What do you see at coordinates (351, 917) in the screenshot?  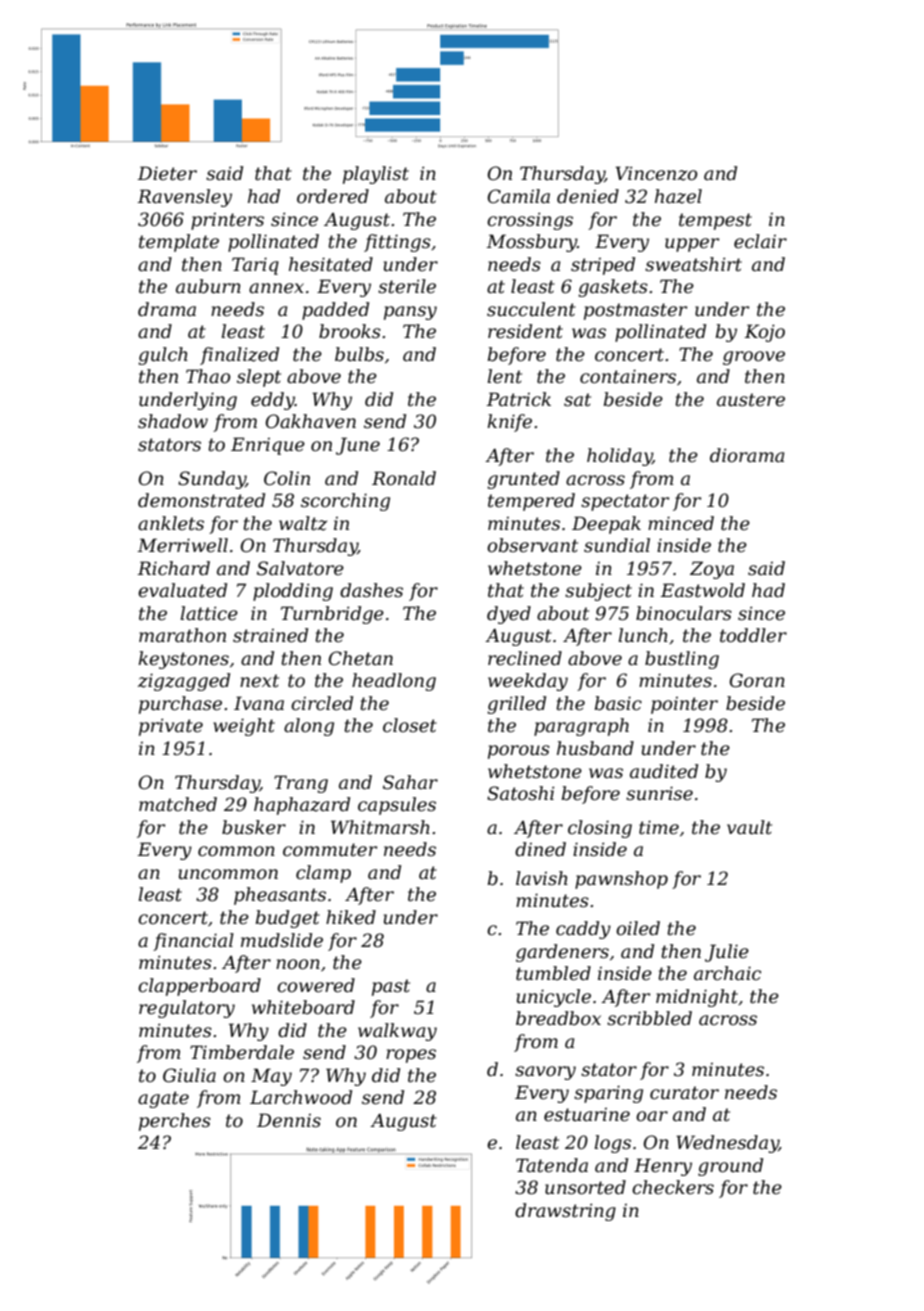 I see `hiked` at bounding box center [351, 917].
